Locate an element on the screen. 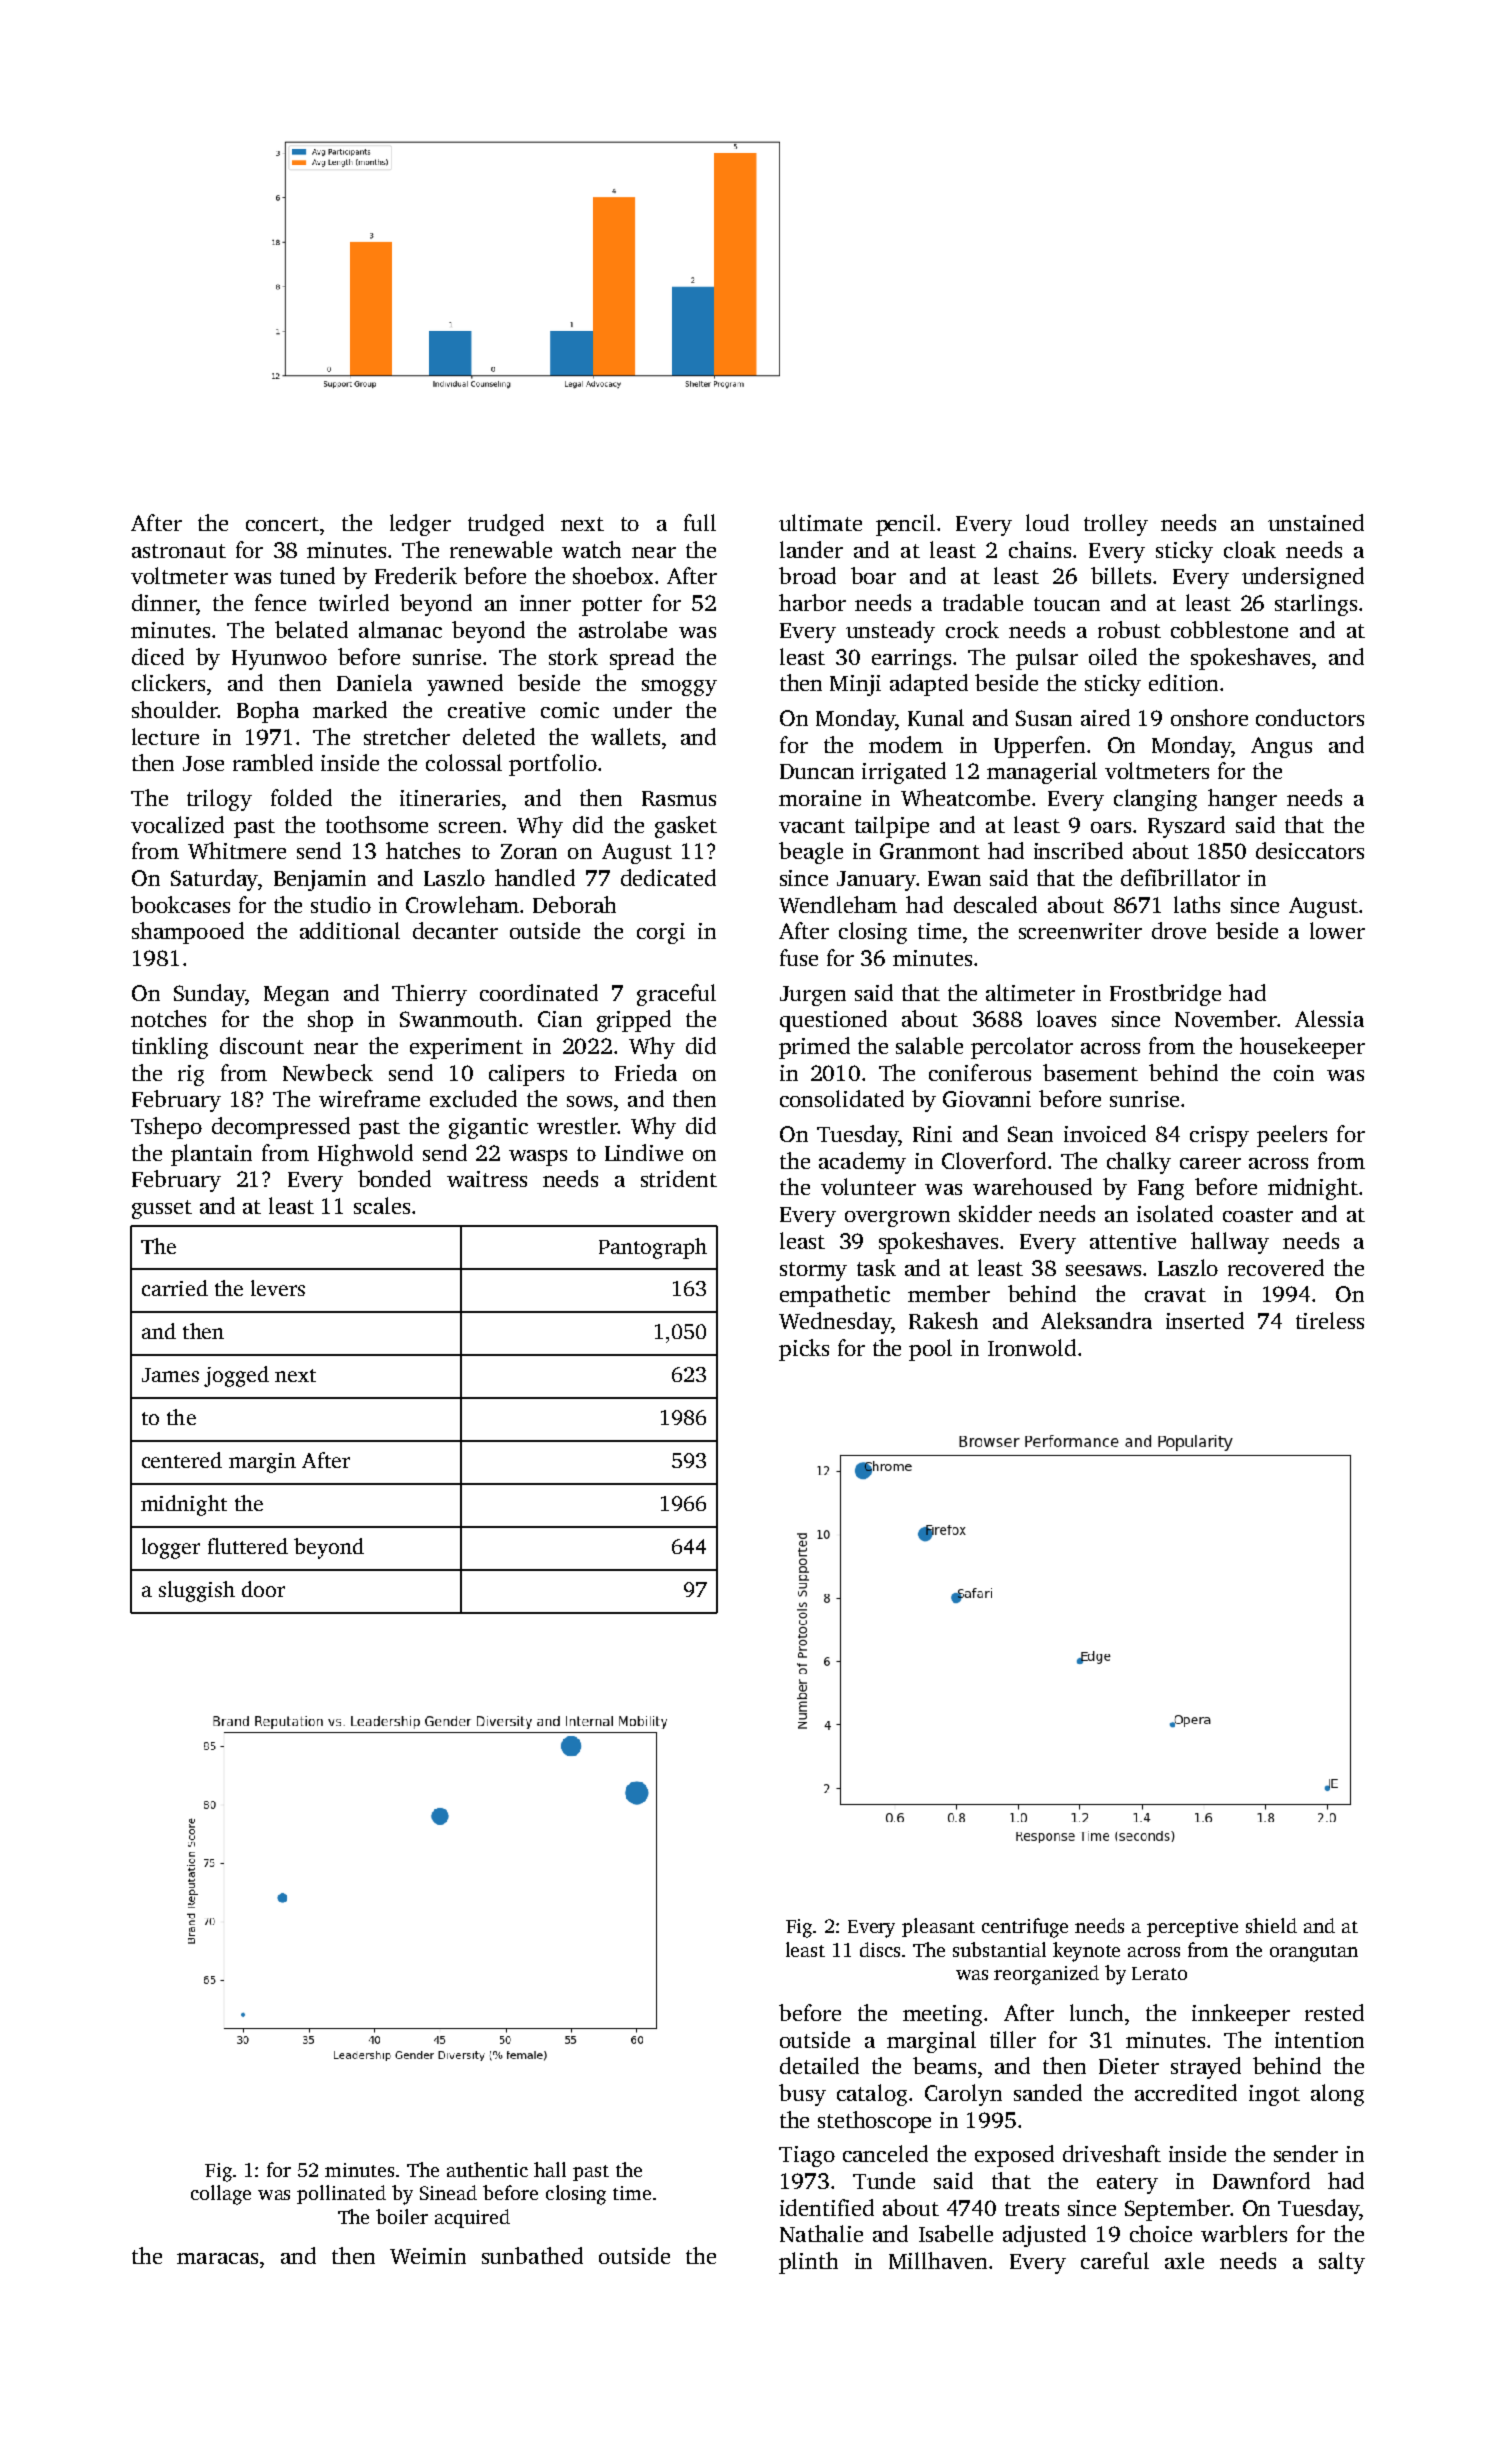  tireless is located at coordinates (1330, 1320).
